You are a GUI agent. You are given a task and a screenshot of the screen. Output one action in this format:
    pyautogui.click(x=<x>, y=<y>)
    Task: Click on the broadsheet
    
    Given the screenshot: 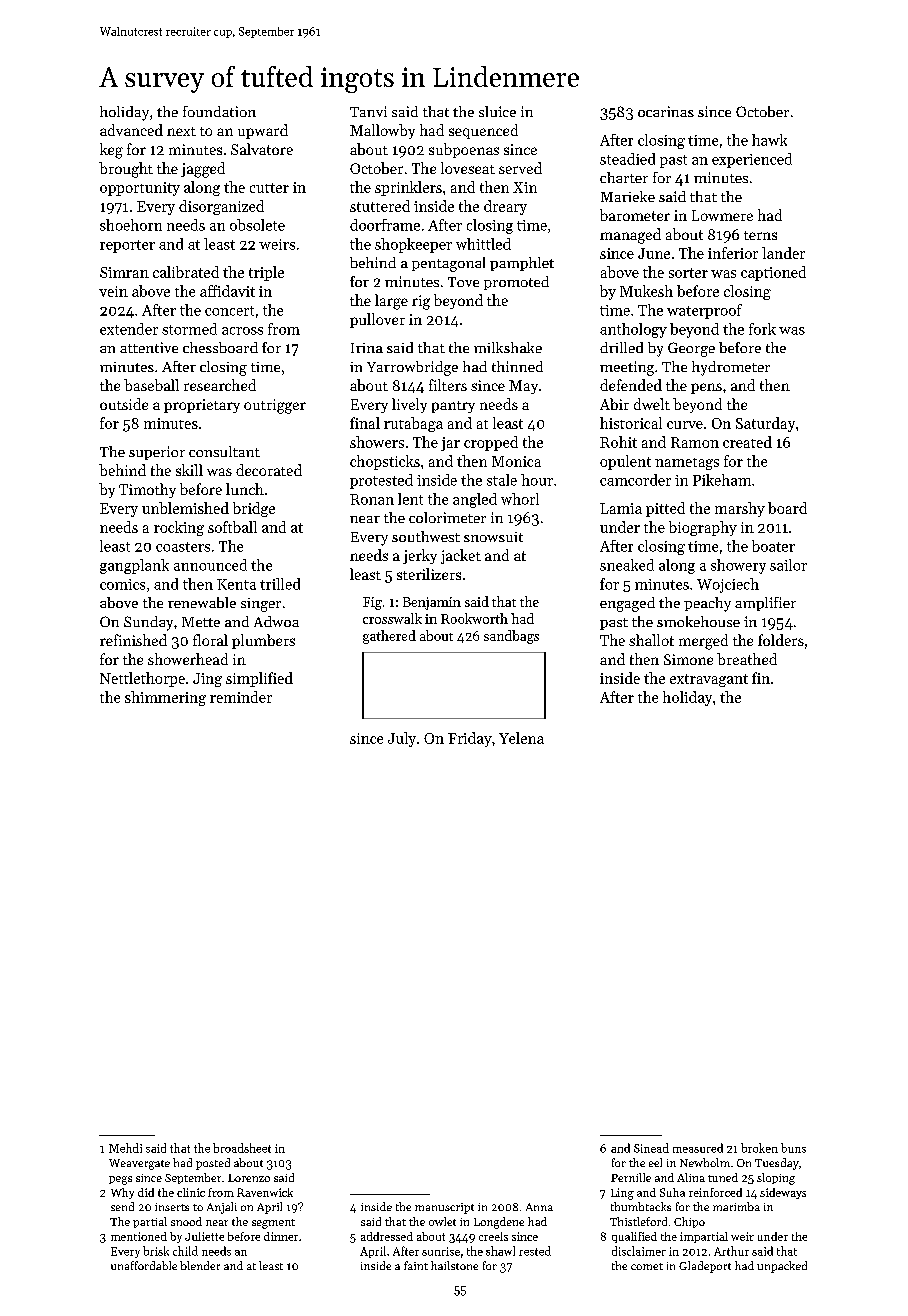 What is the action you would take?
    pyautogui.click(x=242, y=1148)
